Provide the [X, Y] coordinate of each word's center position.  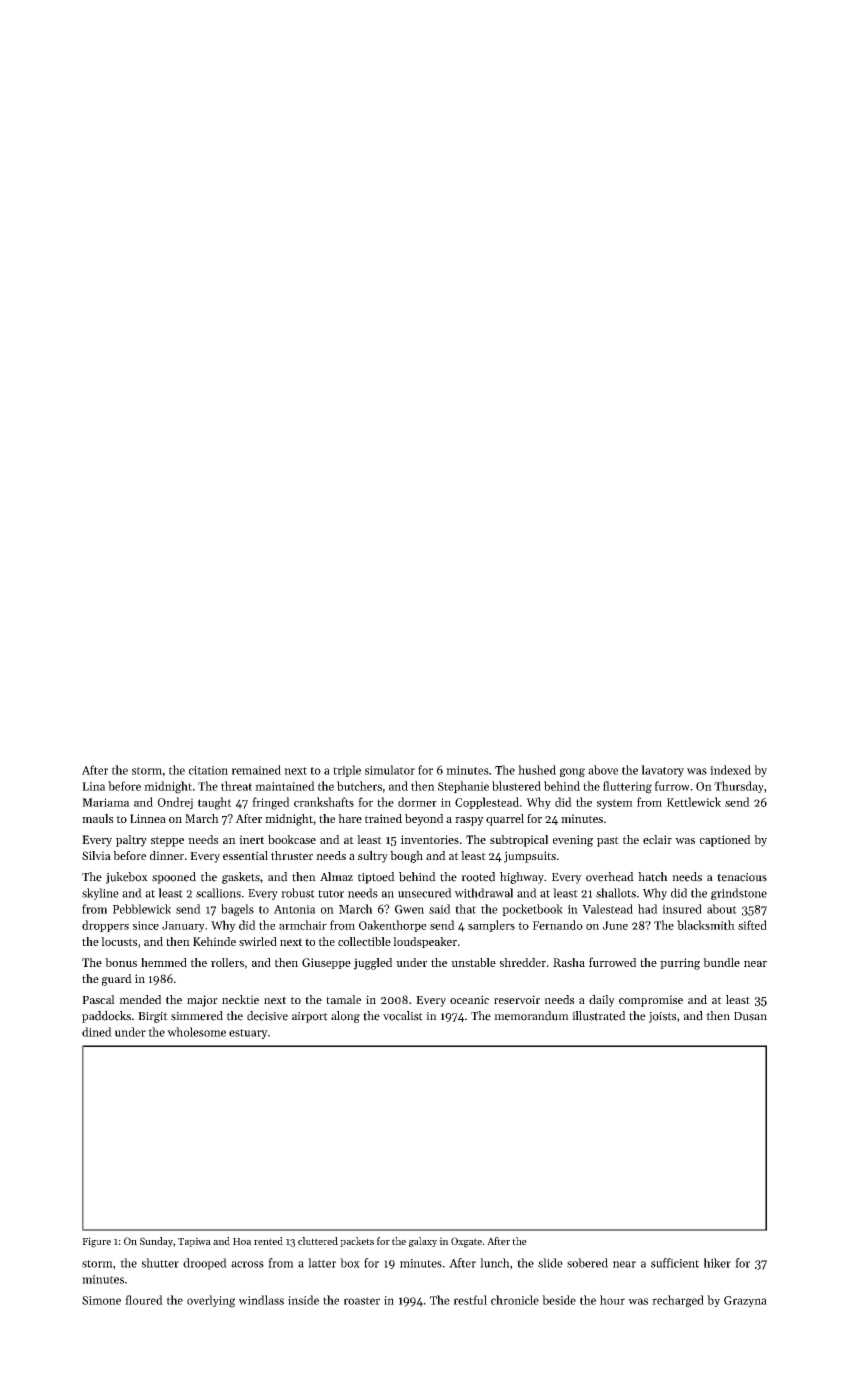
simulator [390, 770]
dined [97, 1032]
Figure [96, 1242]
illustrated [599, 1016]
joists [662, 1017]
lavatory [662, 771]
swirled [258, 941]
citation [208, 770]
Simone [101, 1300]
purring [680, 964]
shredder [523, 962]
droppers [105, 926]
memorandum [531, 1016]
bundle [721, 962]
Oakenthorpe [393, 926]
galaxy [423, 1242]
